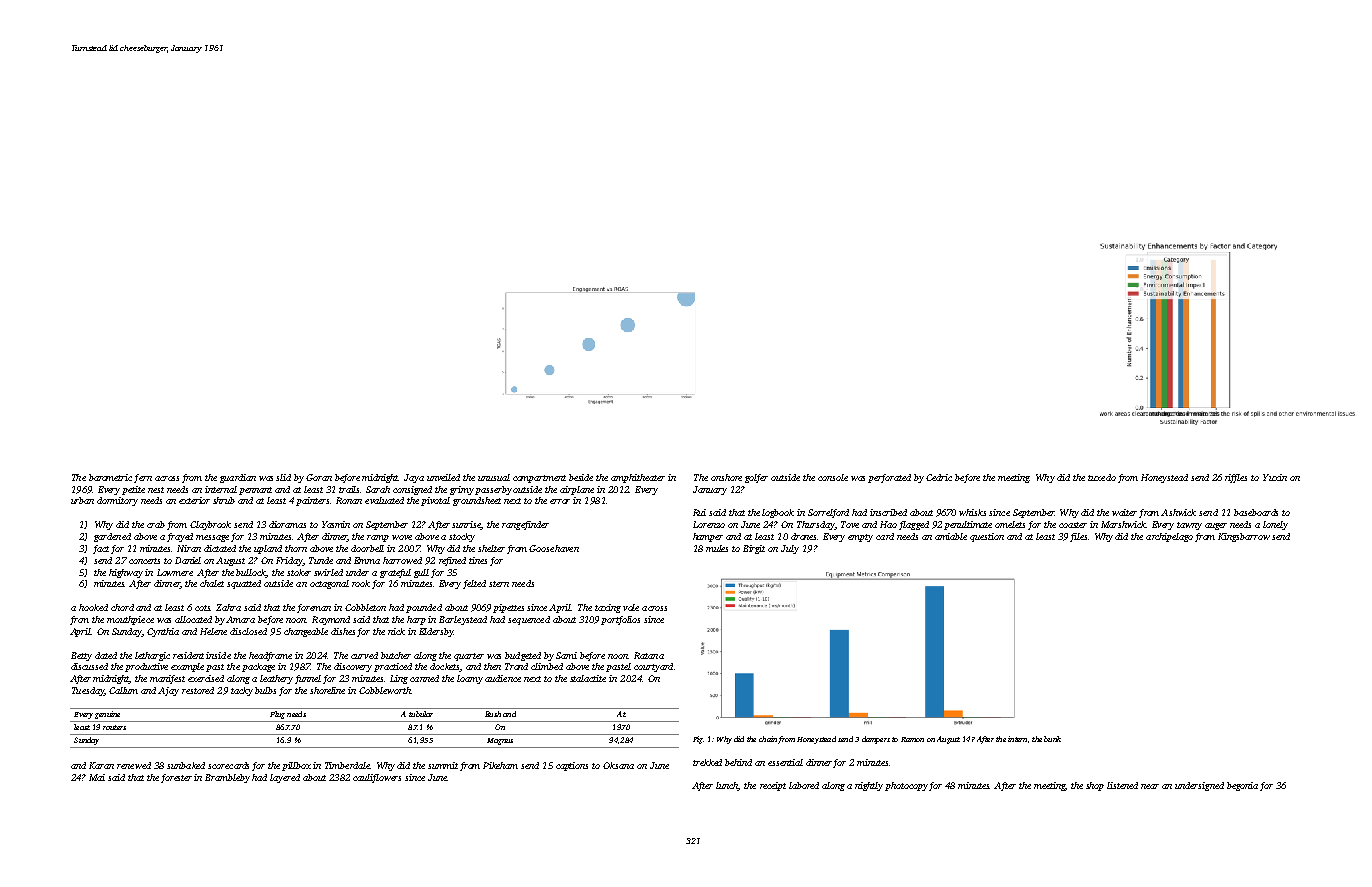 This document has height=887, width=1372. I want to click on nest, so click(156, 490).
